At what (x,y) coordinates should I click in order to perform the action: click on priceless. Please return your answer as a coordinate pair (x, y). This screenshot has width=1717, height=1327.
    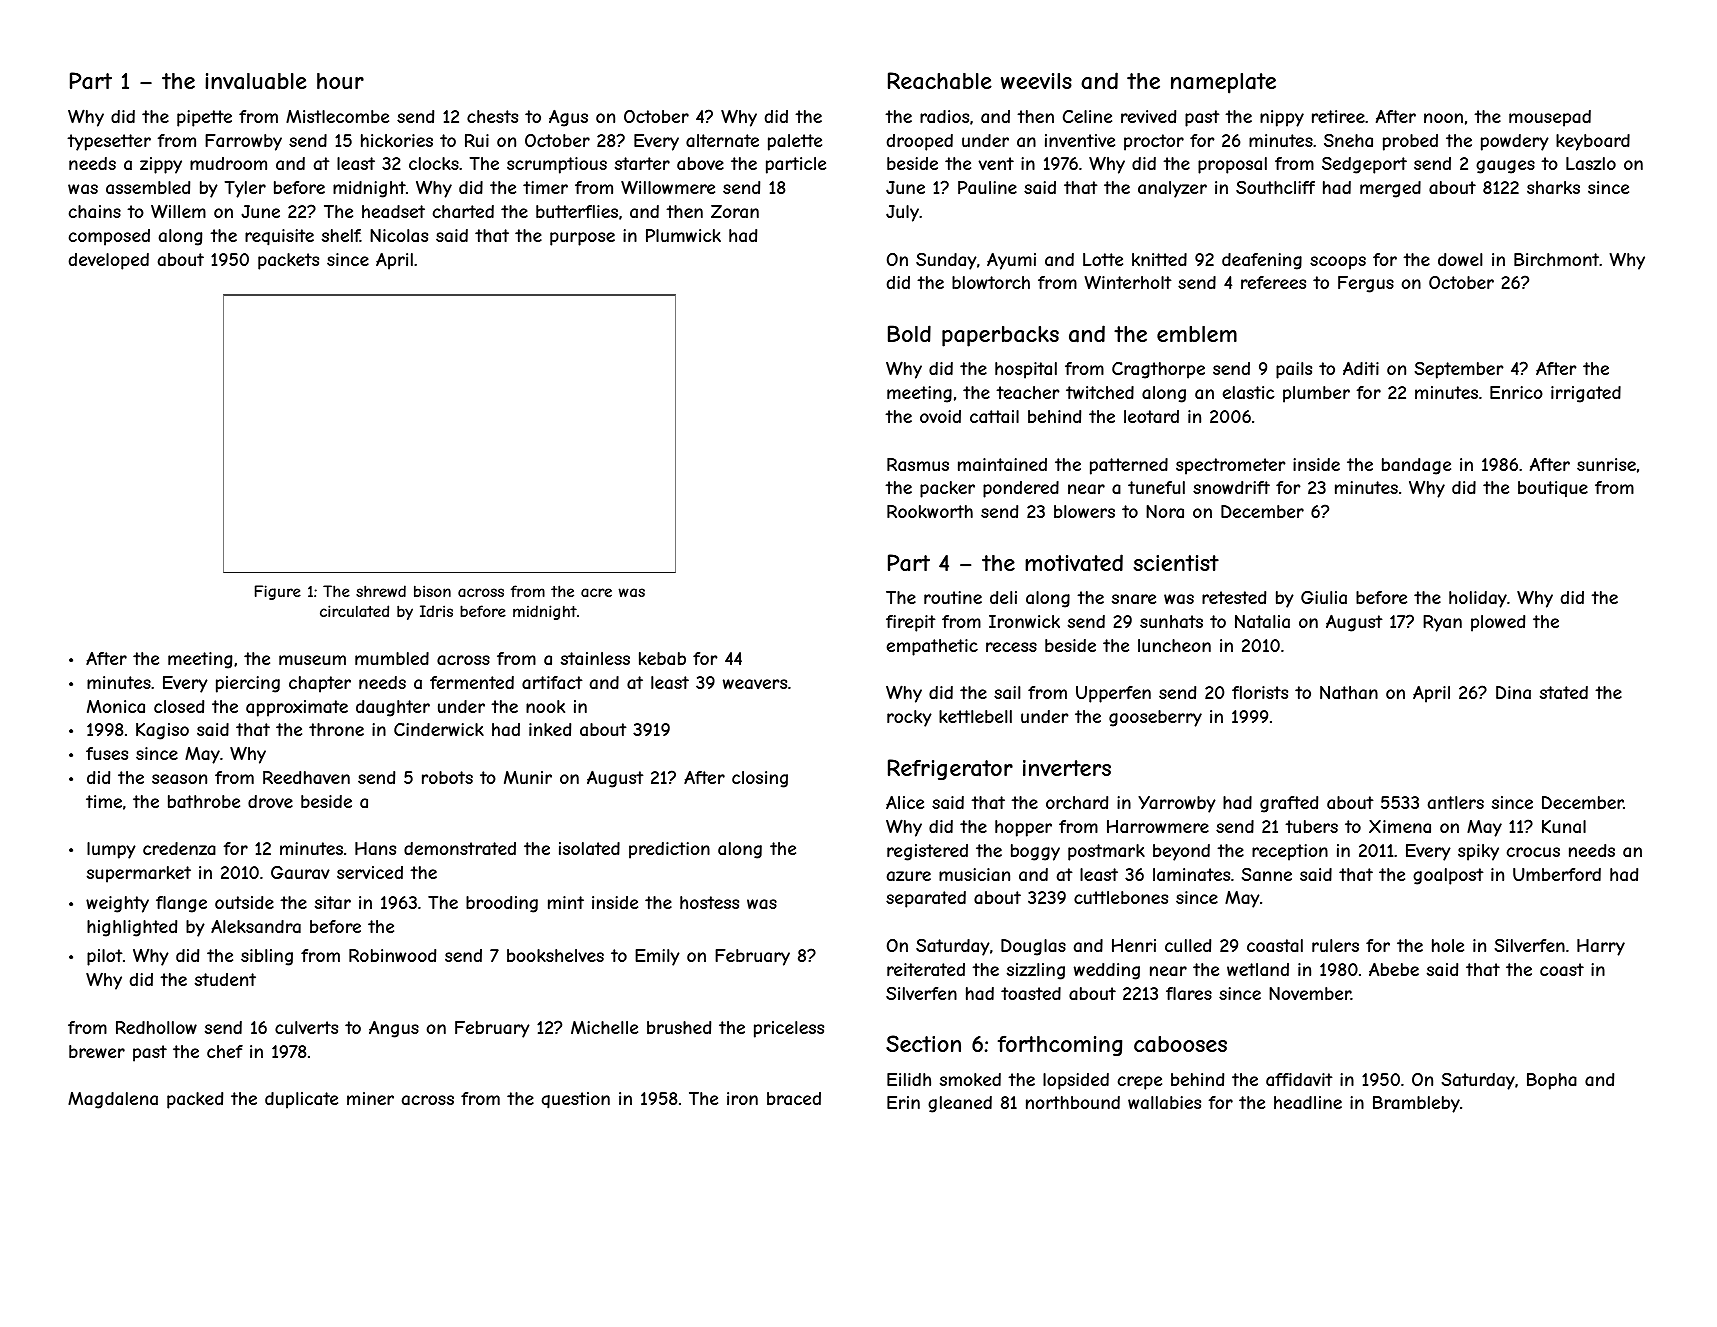
    Looking at the image, I should click on (789, 1029).
